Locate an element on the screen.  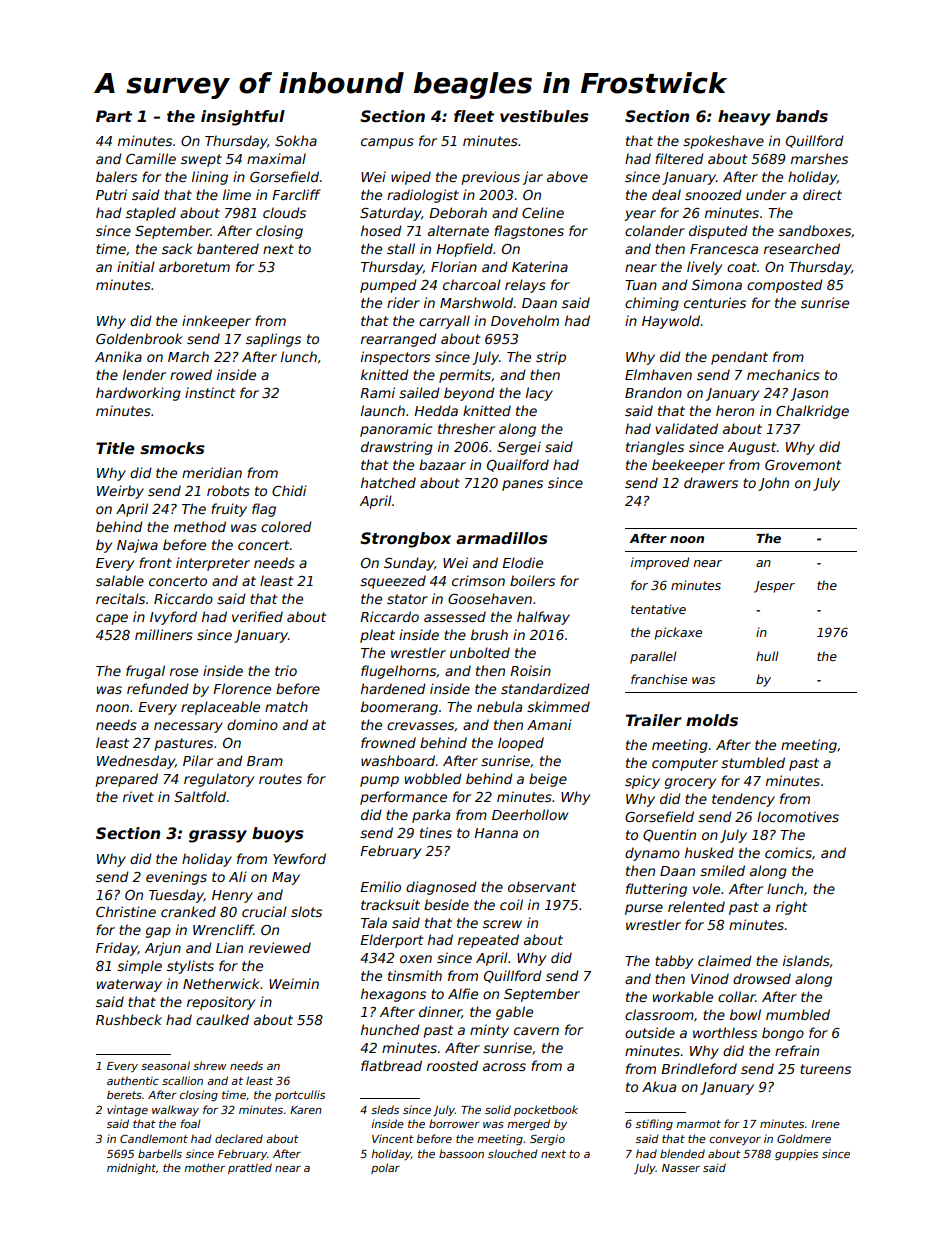
Tuesday is located at coordinates (176, 896).
